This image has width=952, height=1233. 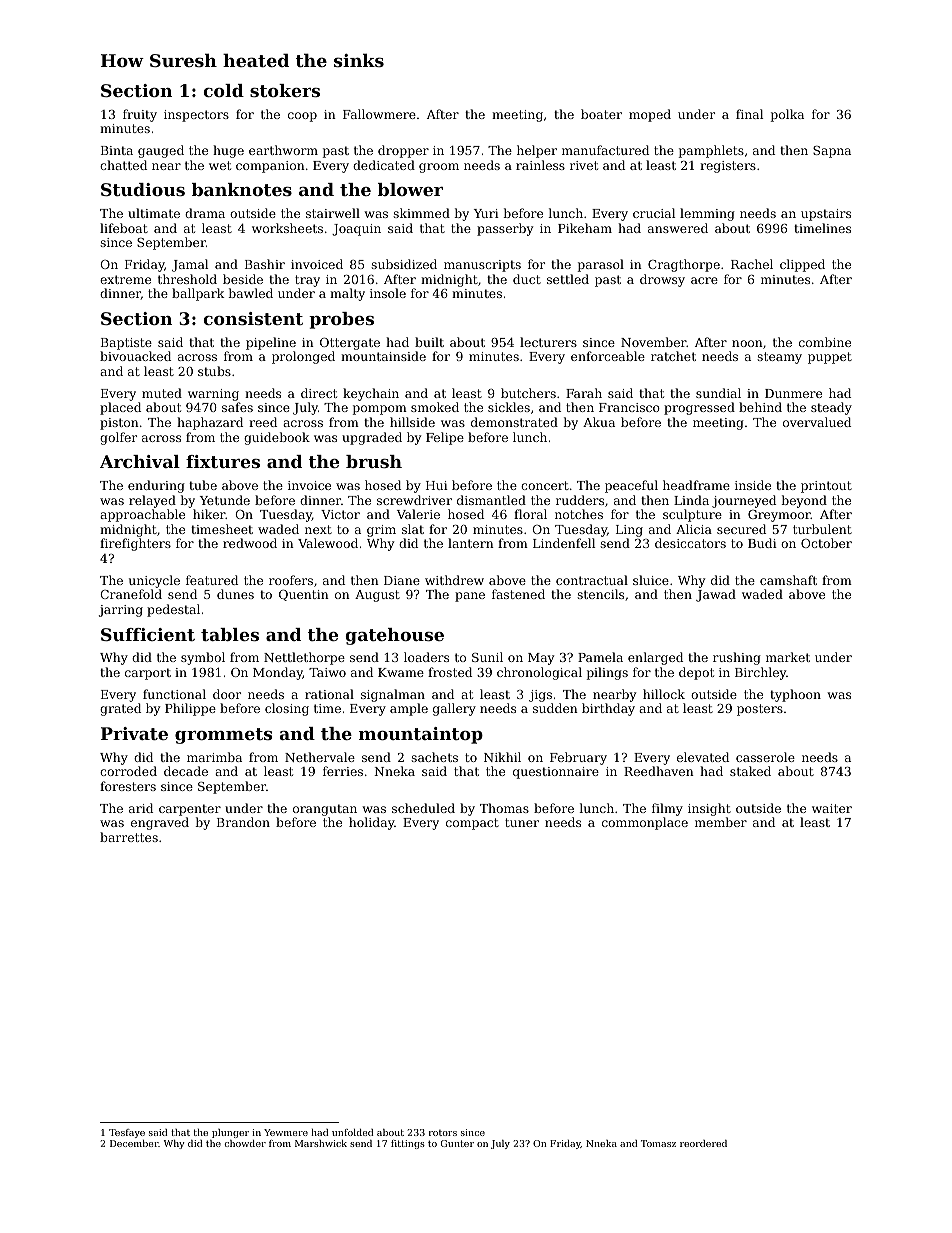 I want to click on reordered, so click(x=703, y=1143).
